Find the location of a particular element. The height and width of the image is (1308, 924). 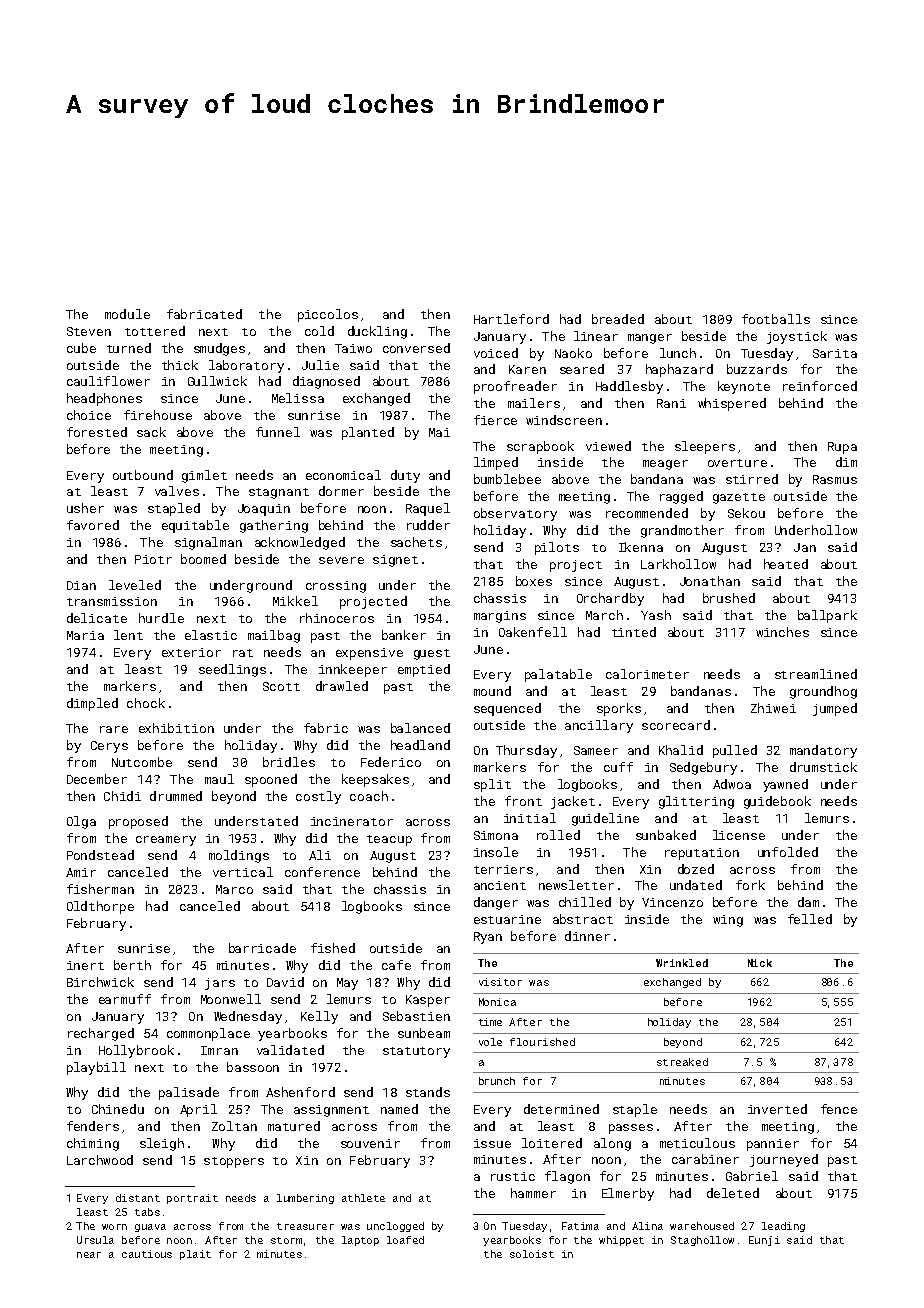

sleepers is located at coordinates (705, 447).
